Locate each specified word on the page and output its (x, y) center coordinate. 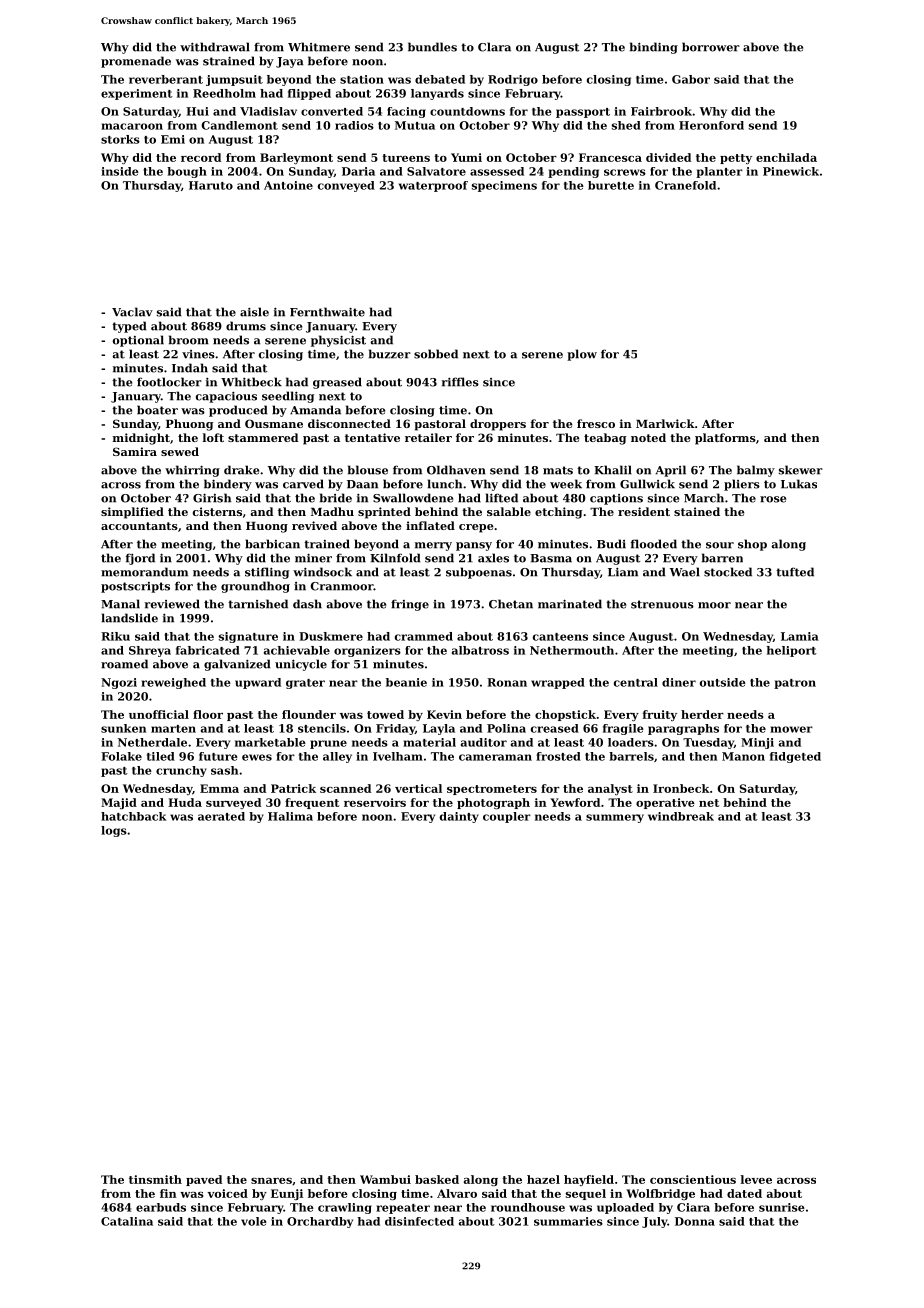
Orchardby (320, 1222)
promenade (136, 62)
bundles (432, 47)
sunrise (782, 1207)
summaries (568, 1221)
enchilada (786, 157)
